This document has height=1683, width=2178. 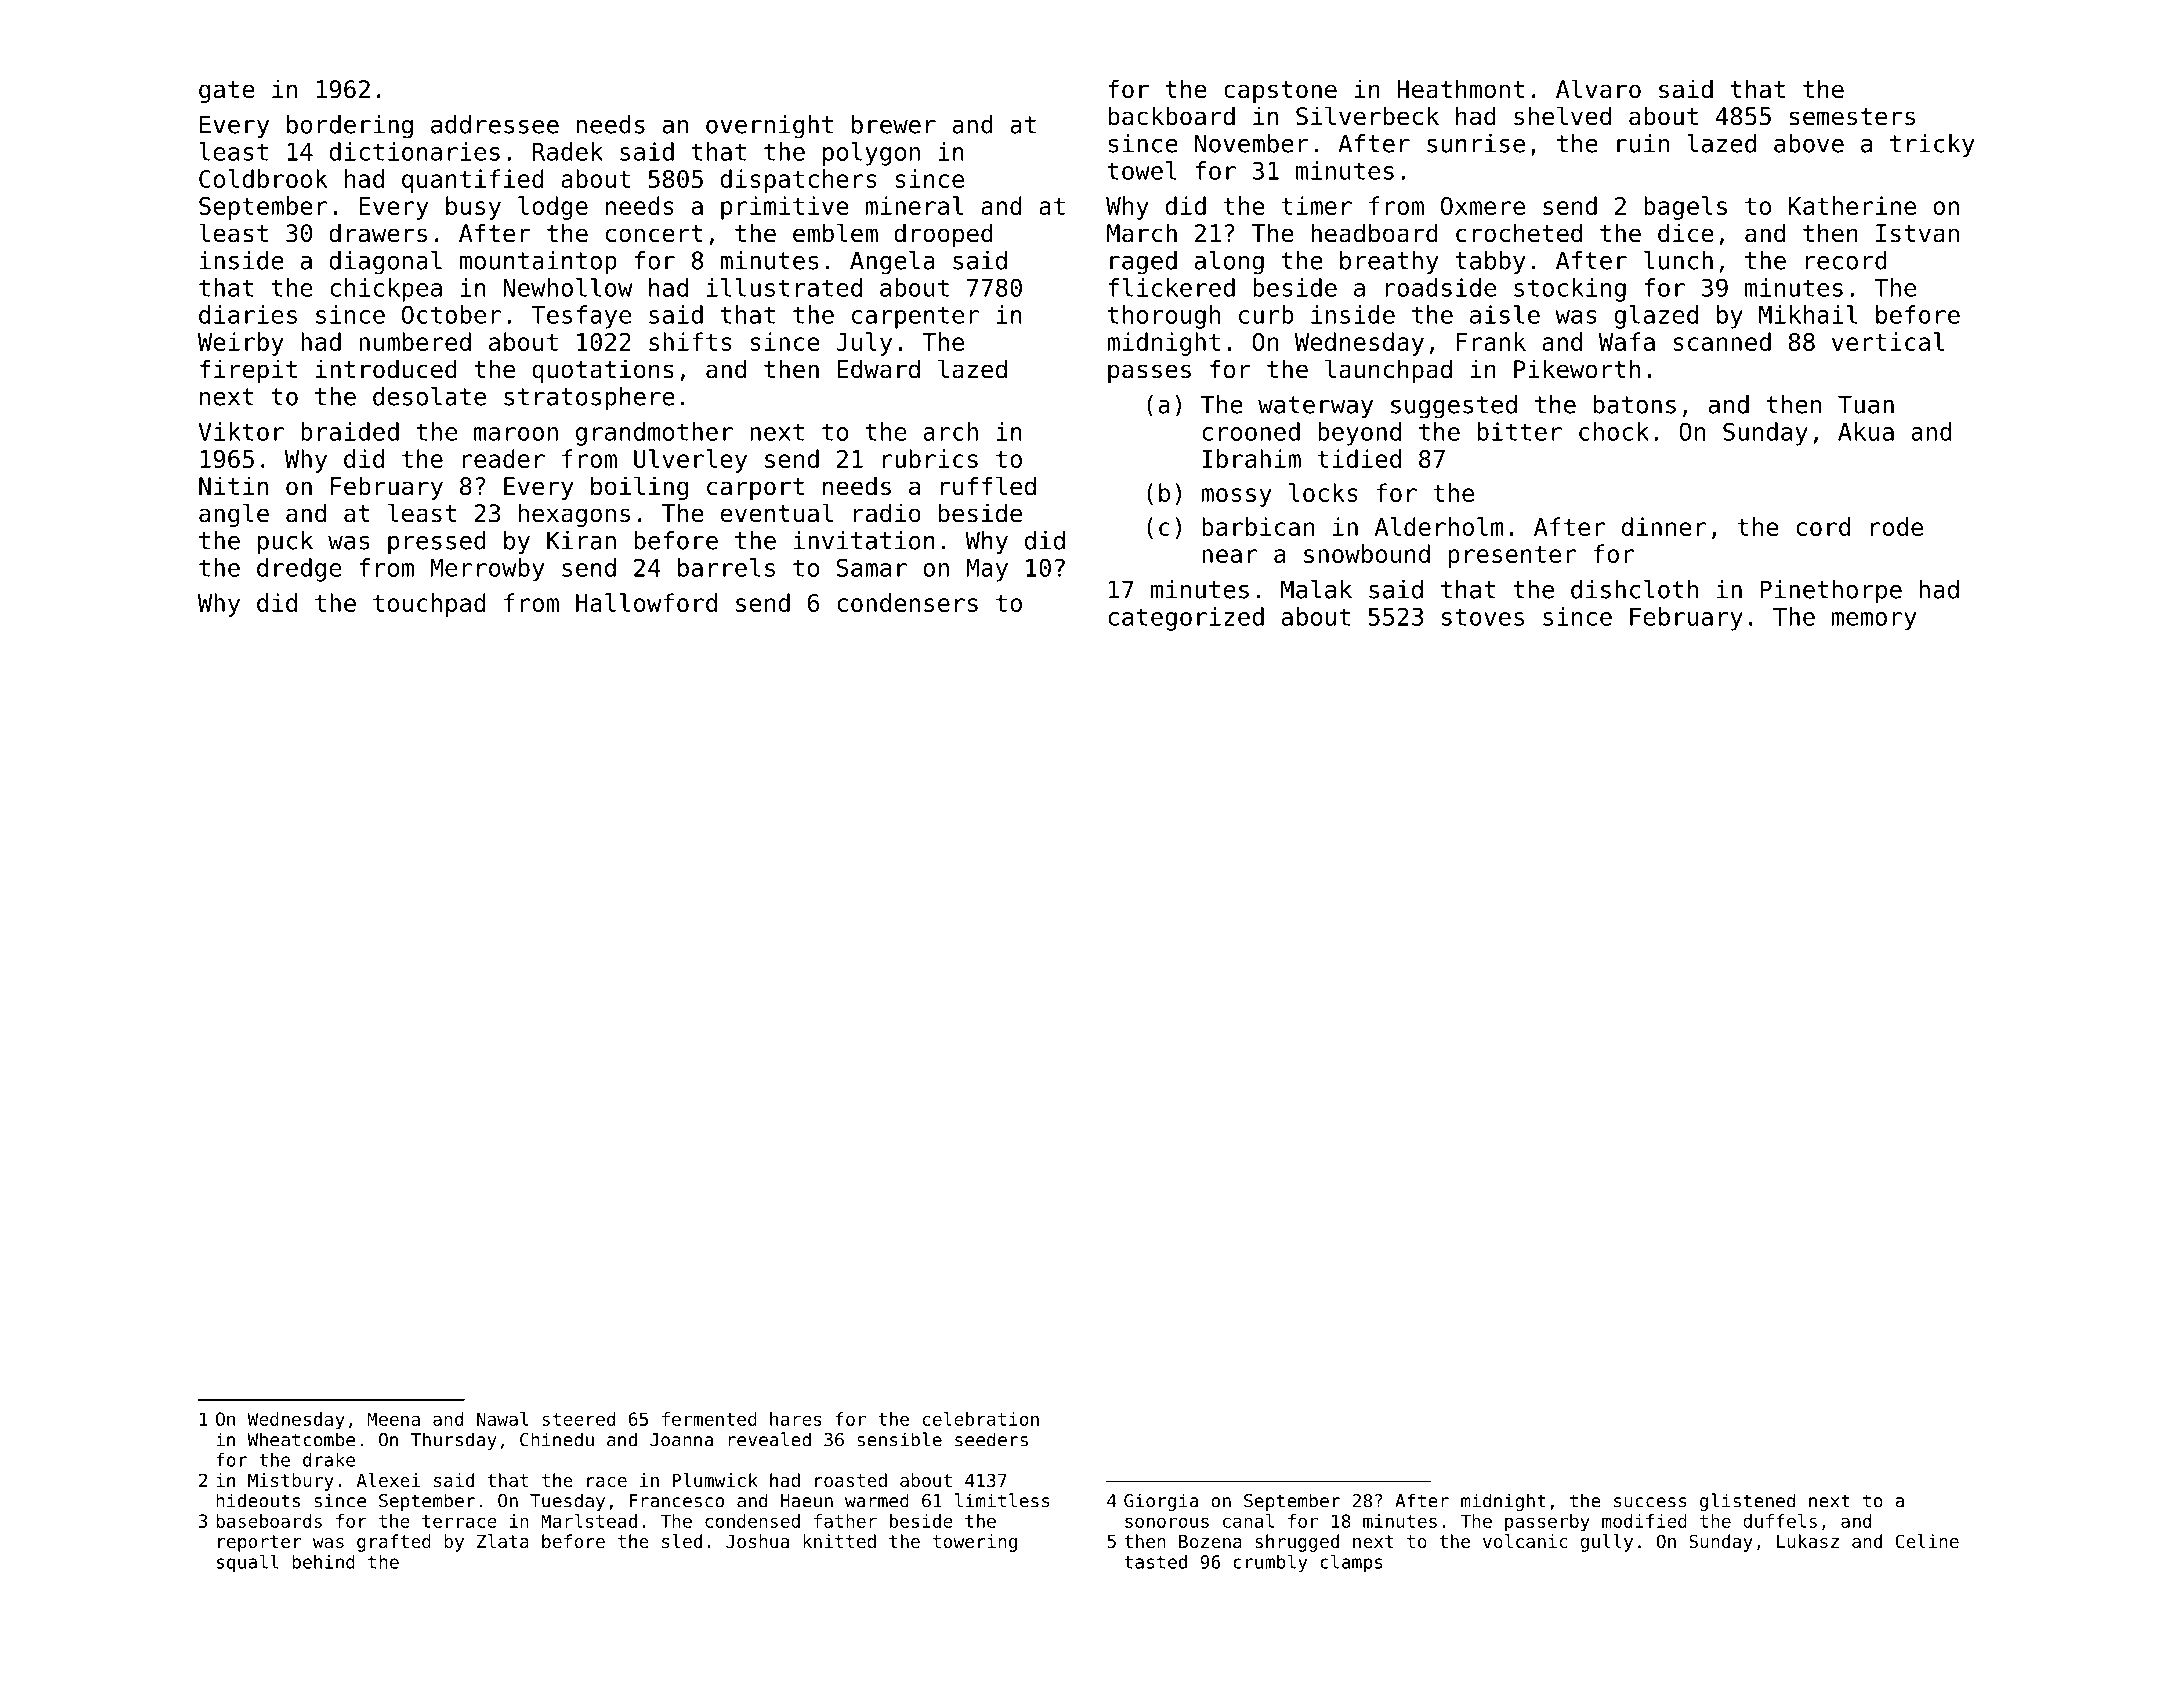 What do you see at coordinates (682, 1541) in the document?
I see `sled` at bounding box center [682, 1541].
